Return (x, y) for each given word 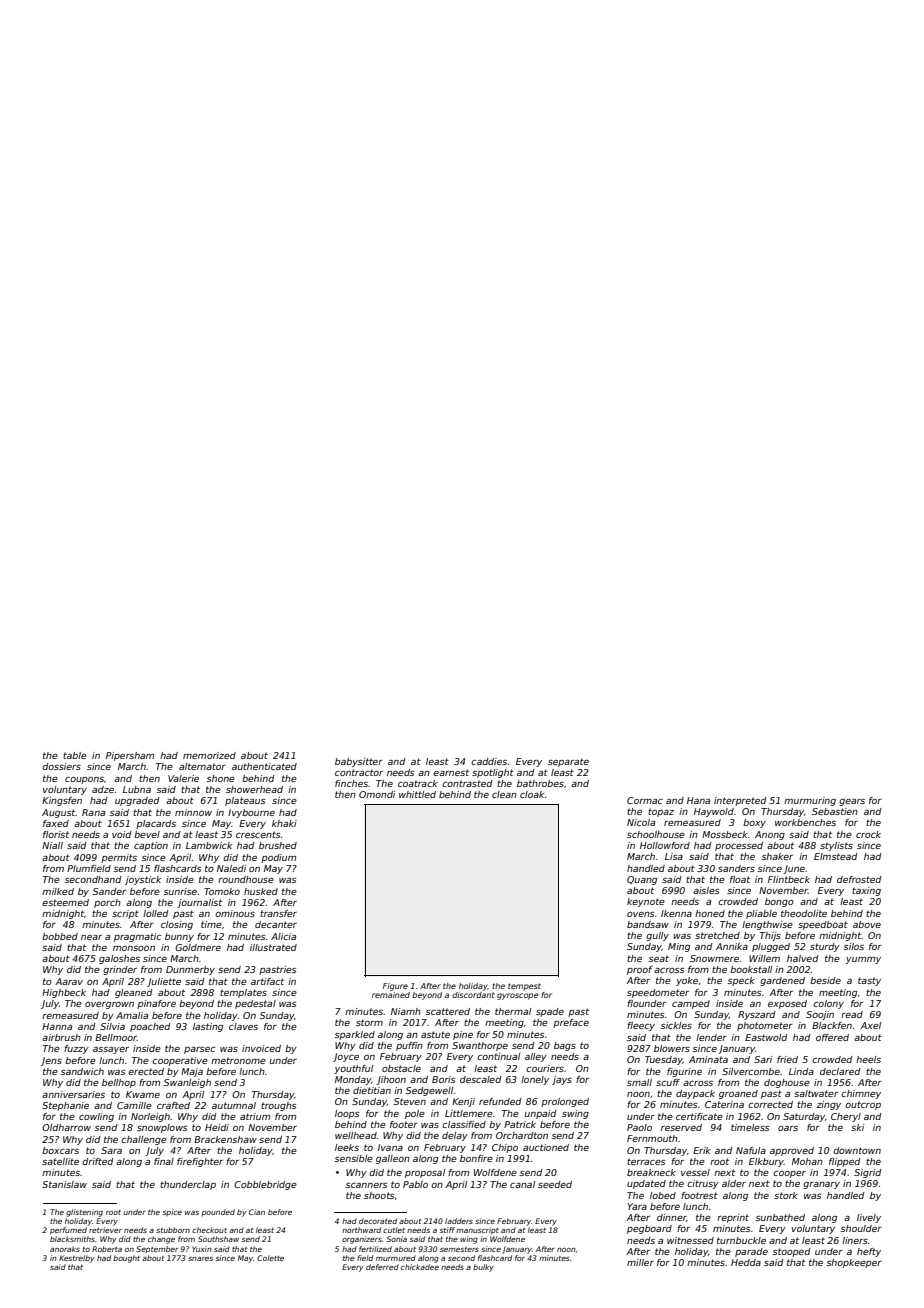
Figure (395, 987)
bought (126, 1259)
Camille (134, 1105)
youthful (353, 1069)
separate (568, 762)
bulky (483, 1268)
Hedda (746, 1262)
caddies (489, 761)
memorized (209, 755)
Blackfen (832, 1025)
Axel (870, 1025)
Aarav (69, 981)
